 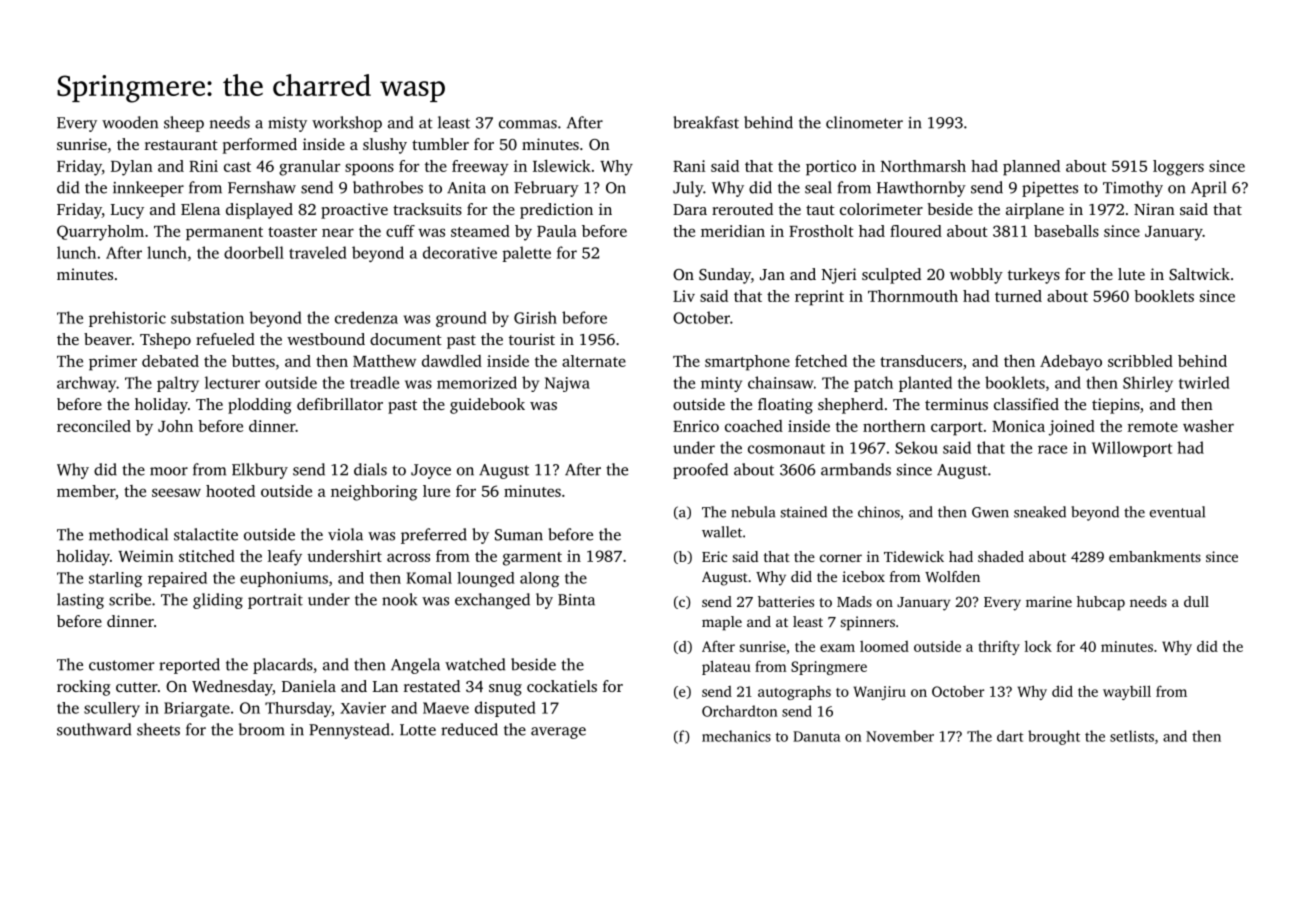 I want to click on Dylan, so click(x=132, y=168).
